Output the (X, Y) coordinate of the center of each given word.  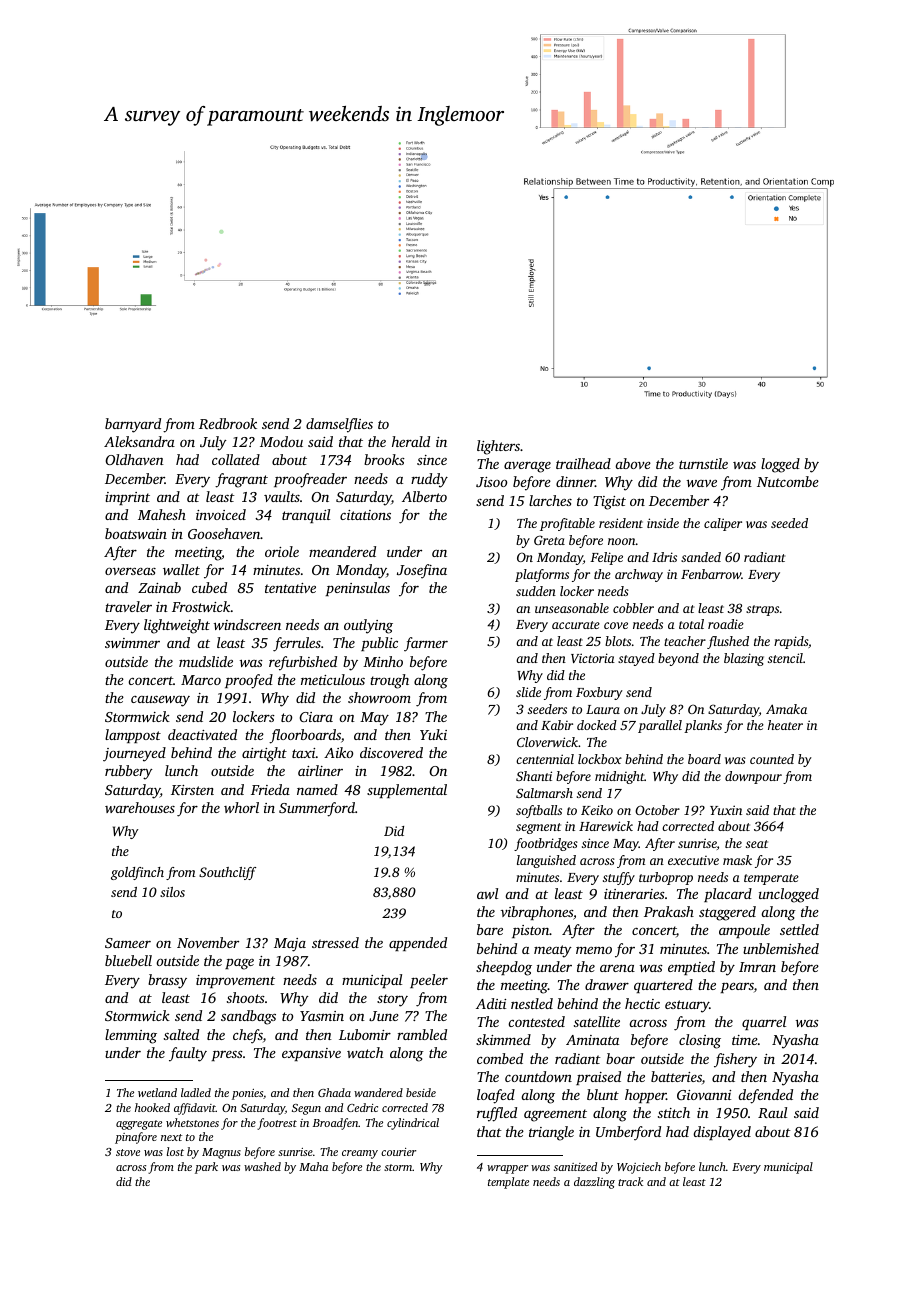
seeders (547, 709)
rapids (791, 642)
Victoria (593, 658)
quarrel (764, 1023)
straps (762, 610)
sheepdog (504, 968)
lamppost (133, 736)
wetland (157, 1092)
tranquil (306, 516)
